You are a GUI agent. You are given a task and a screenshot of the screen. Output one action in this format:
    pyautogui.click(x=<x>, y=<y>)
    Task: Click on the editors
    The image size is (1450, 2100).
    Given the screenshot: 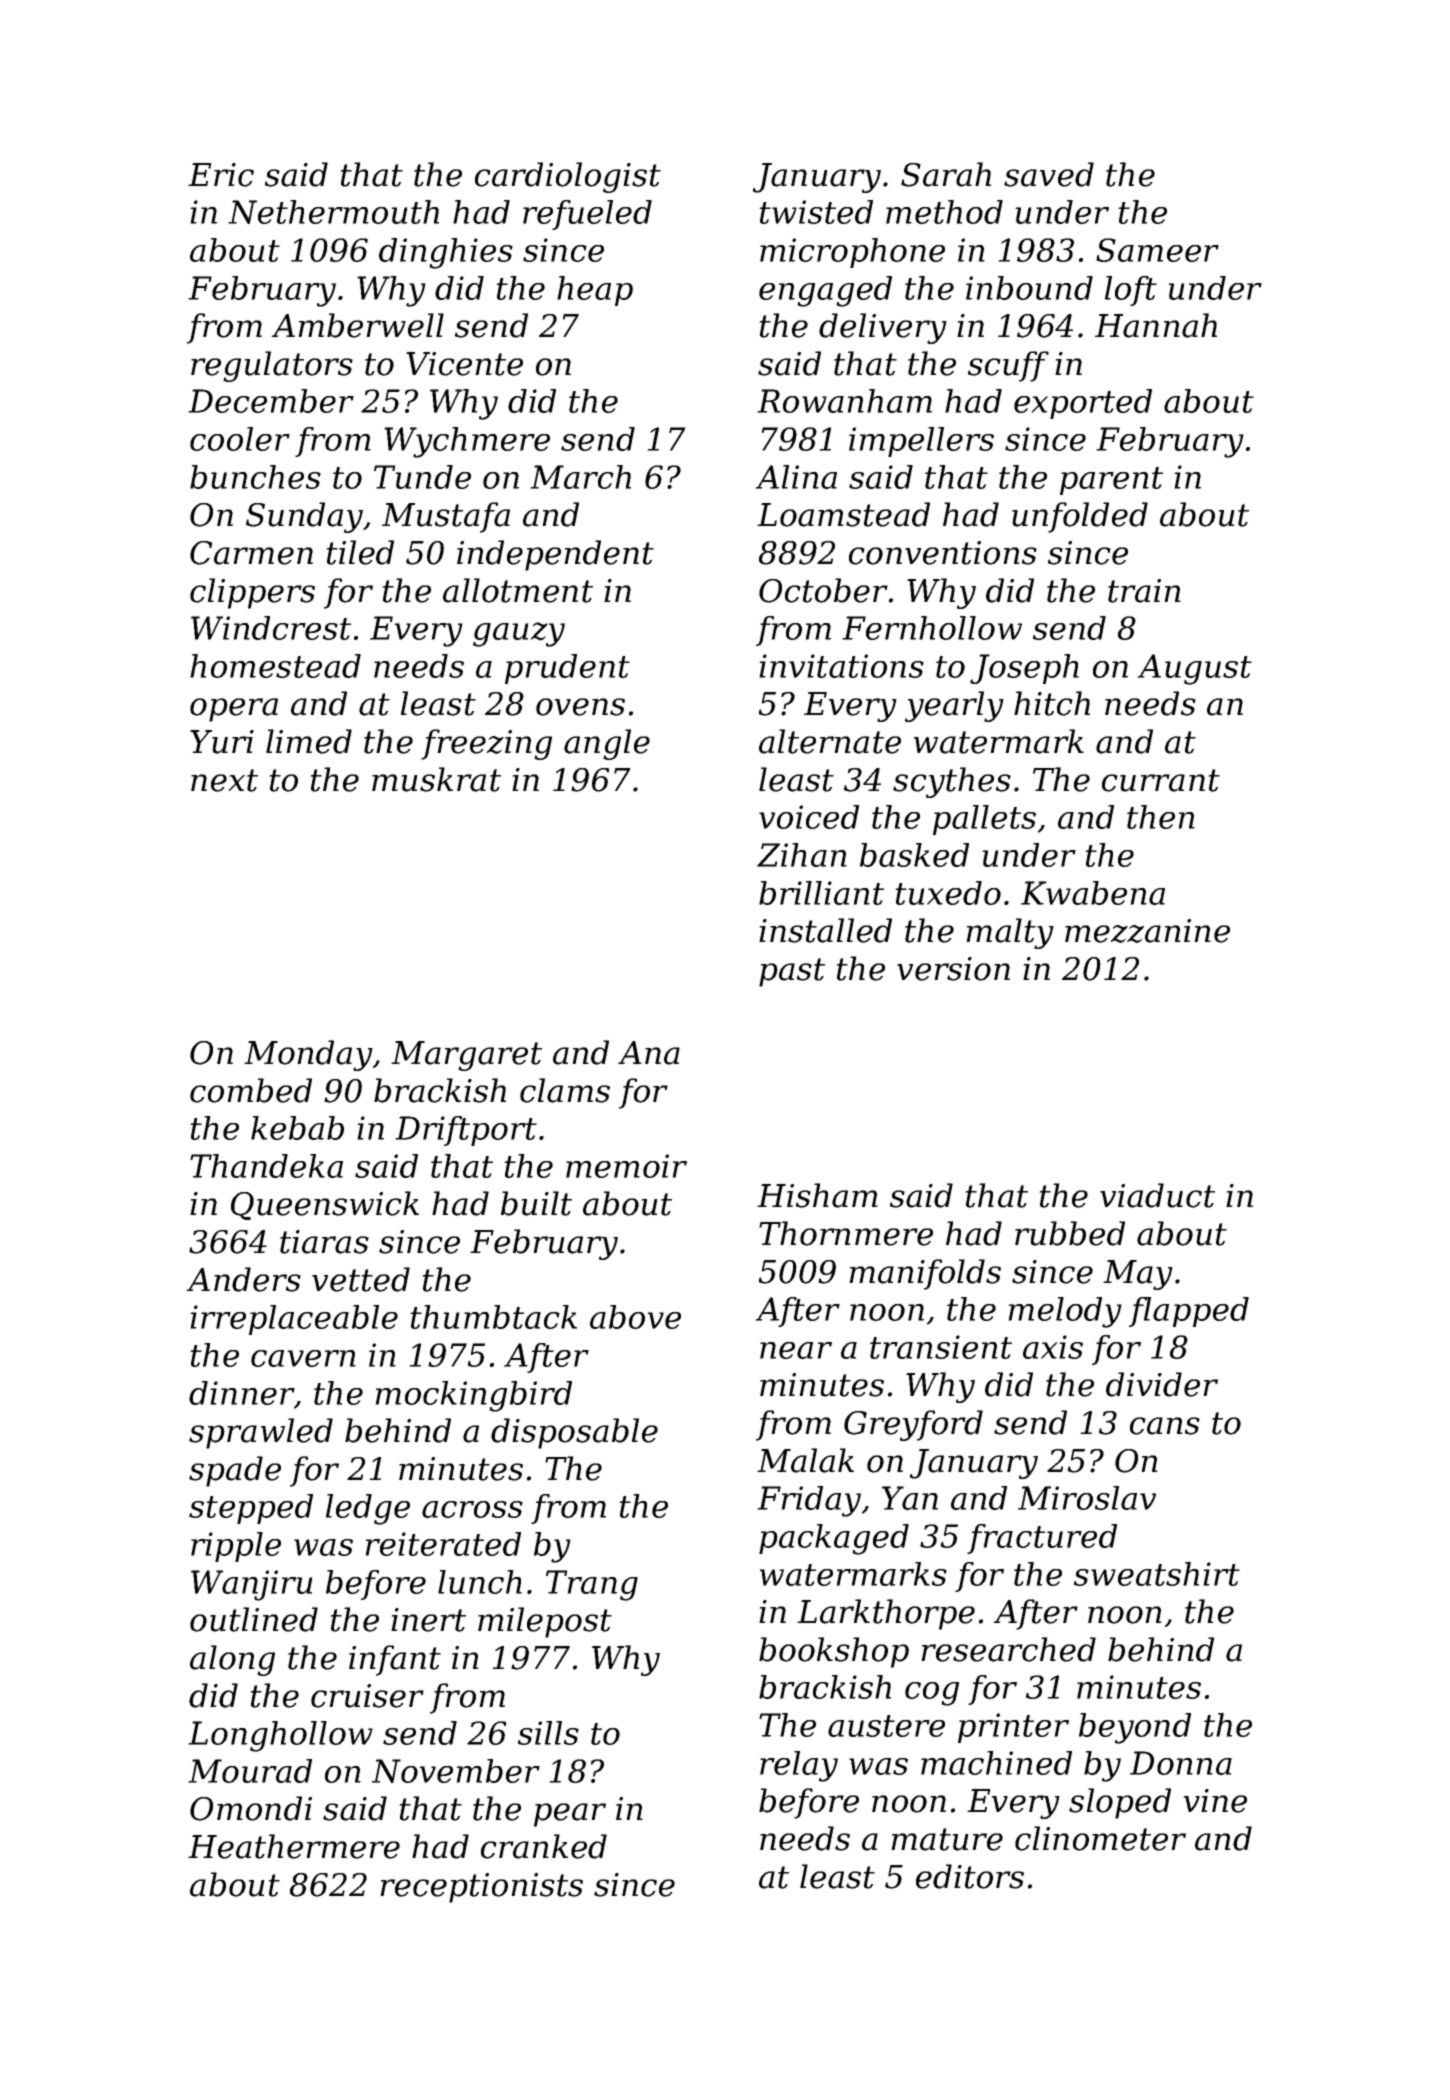 What is the action you would take?
    pyautogui.click(x=970, y=1876)
